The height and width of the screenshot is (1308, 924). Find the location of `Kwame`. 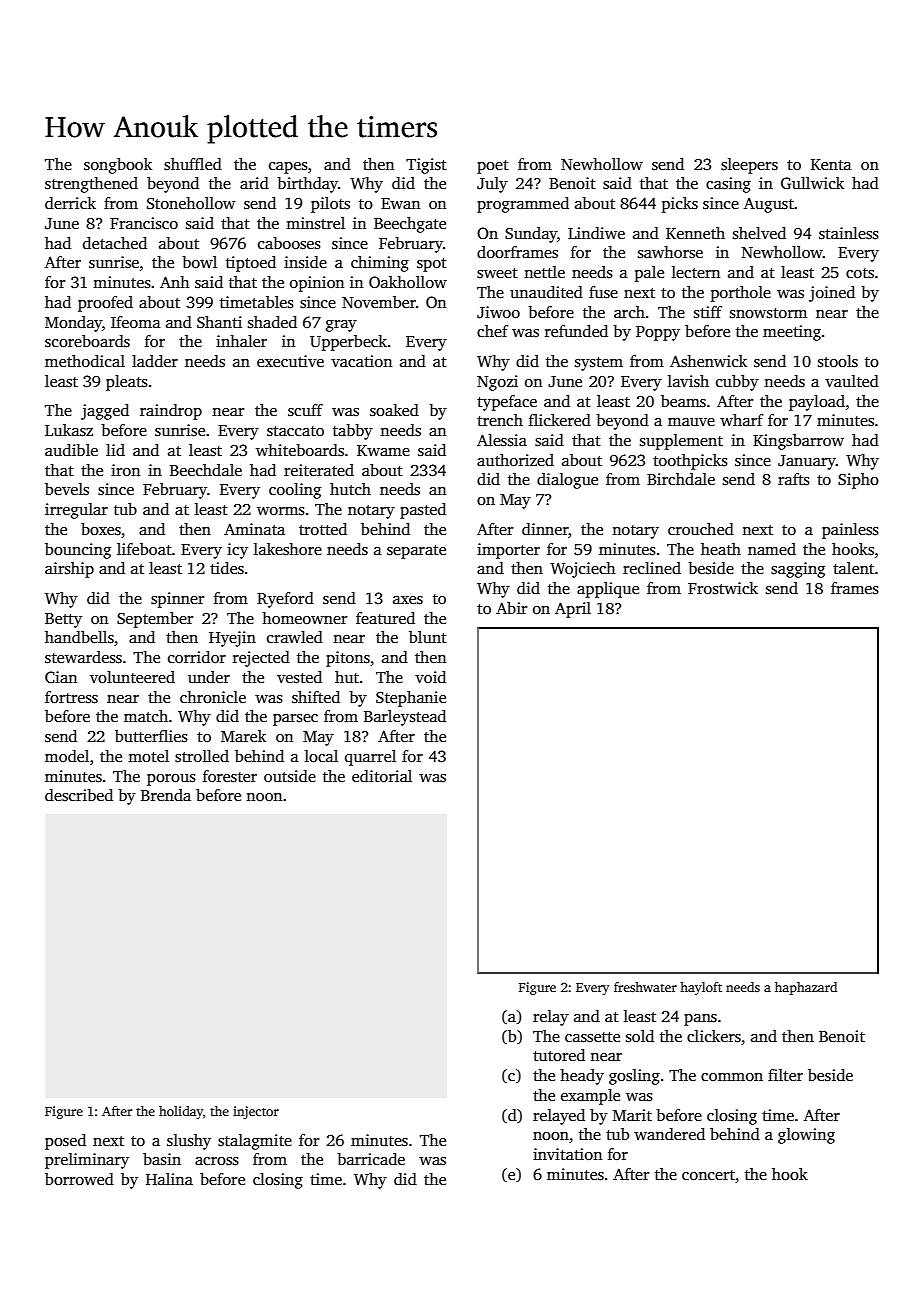

Kwame is located at coordinates (383, 450).
